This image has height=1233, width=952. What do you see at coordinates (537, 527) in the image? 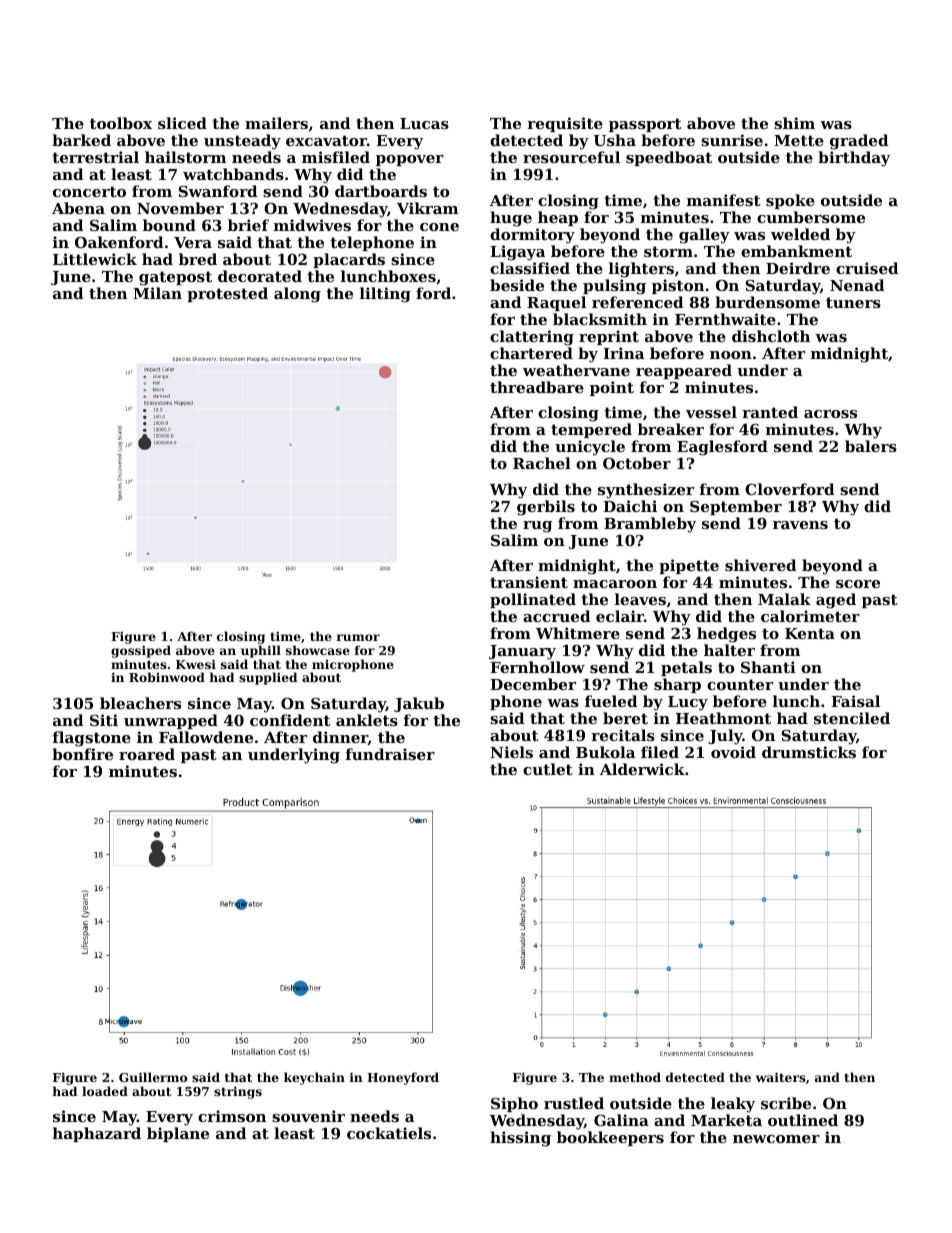
I see `rug` at bounding box center [537, 527].
